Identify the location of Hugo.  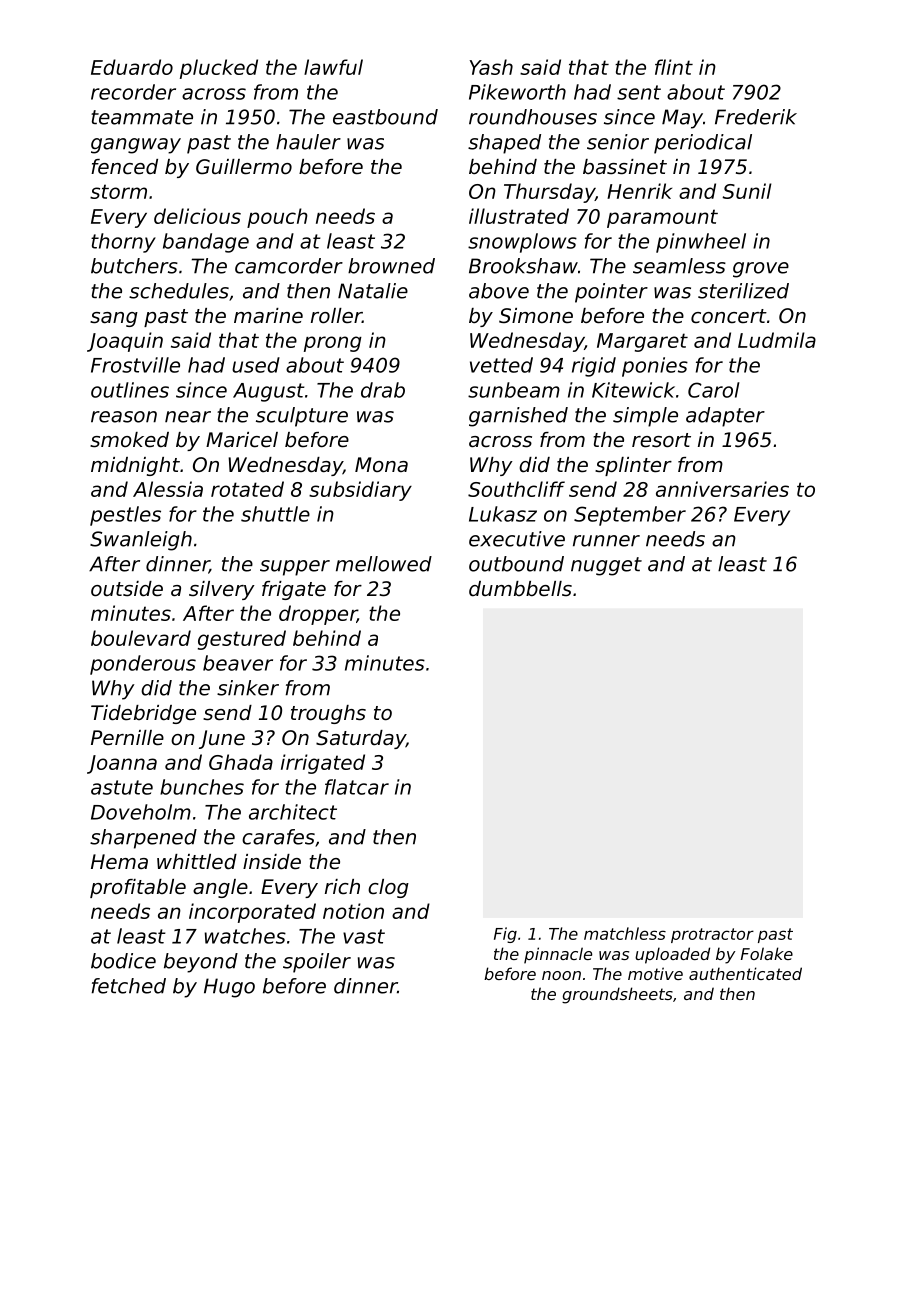
(229, 988).
